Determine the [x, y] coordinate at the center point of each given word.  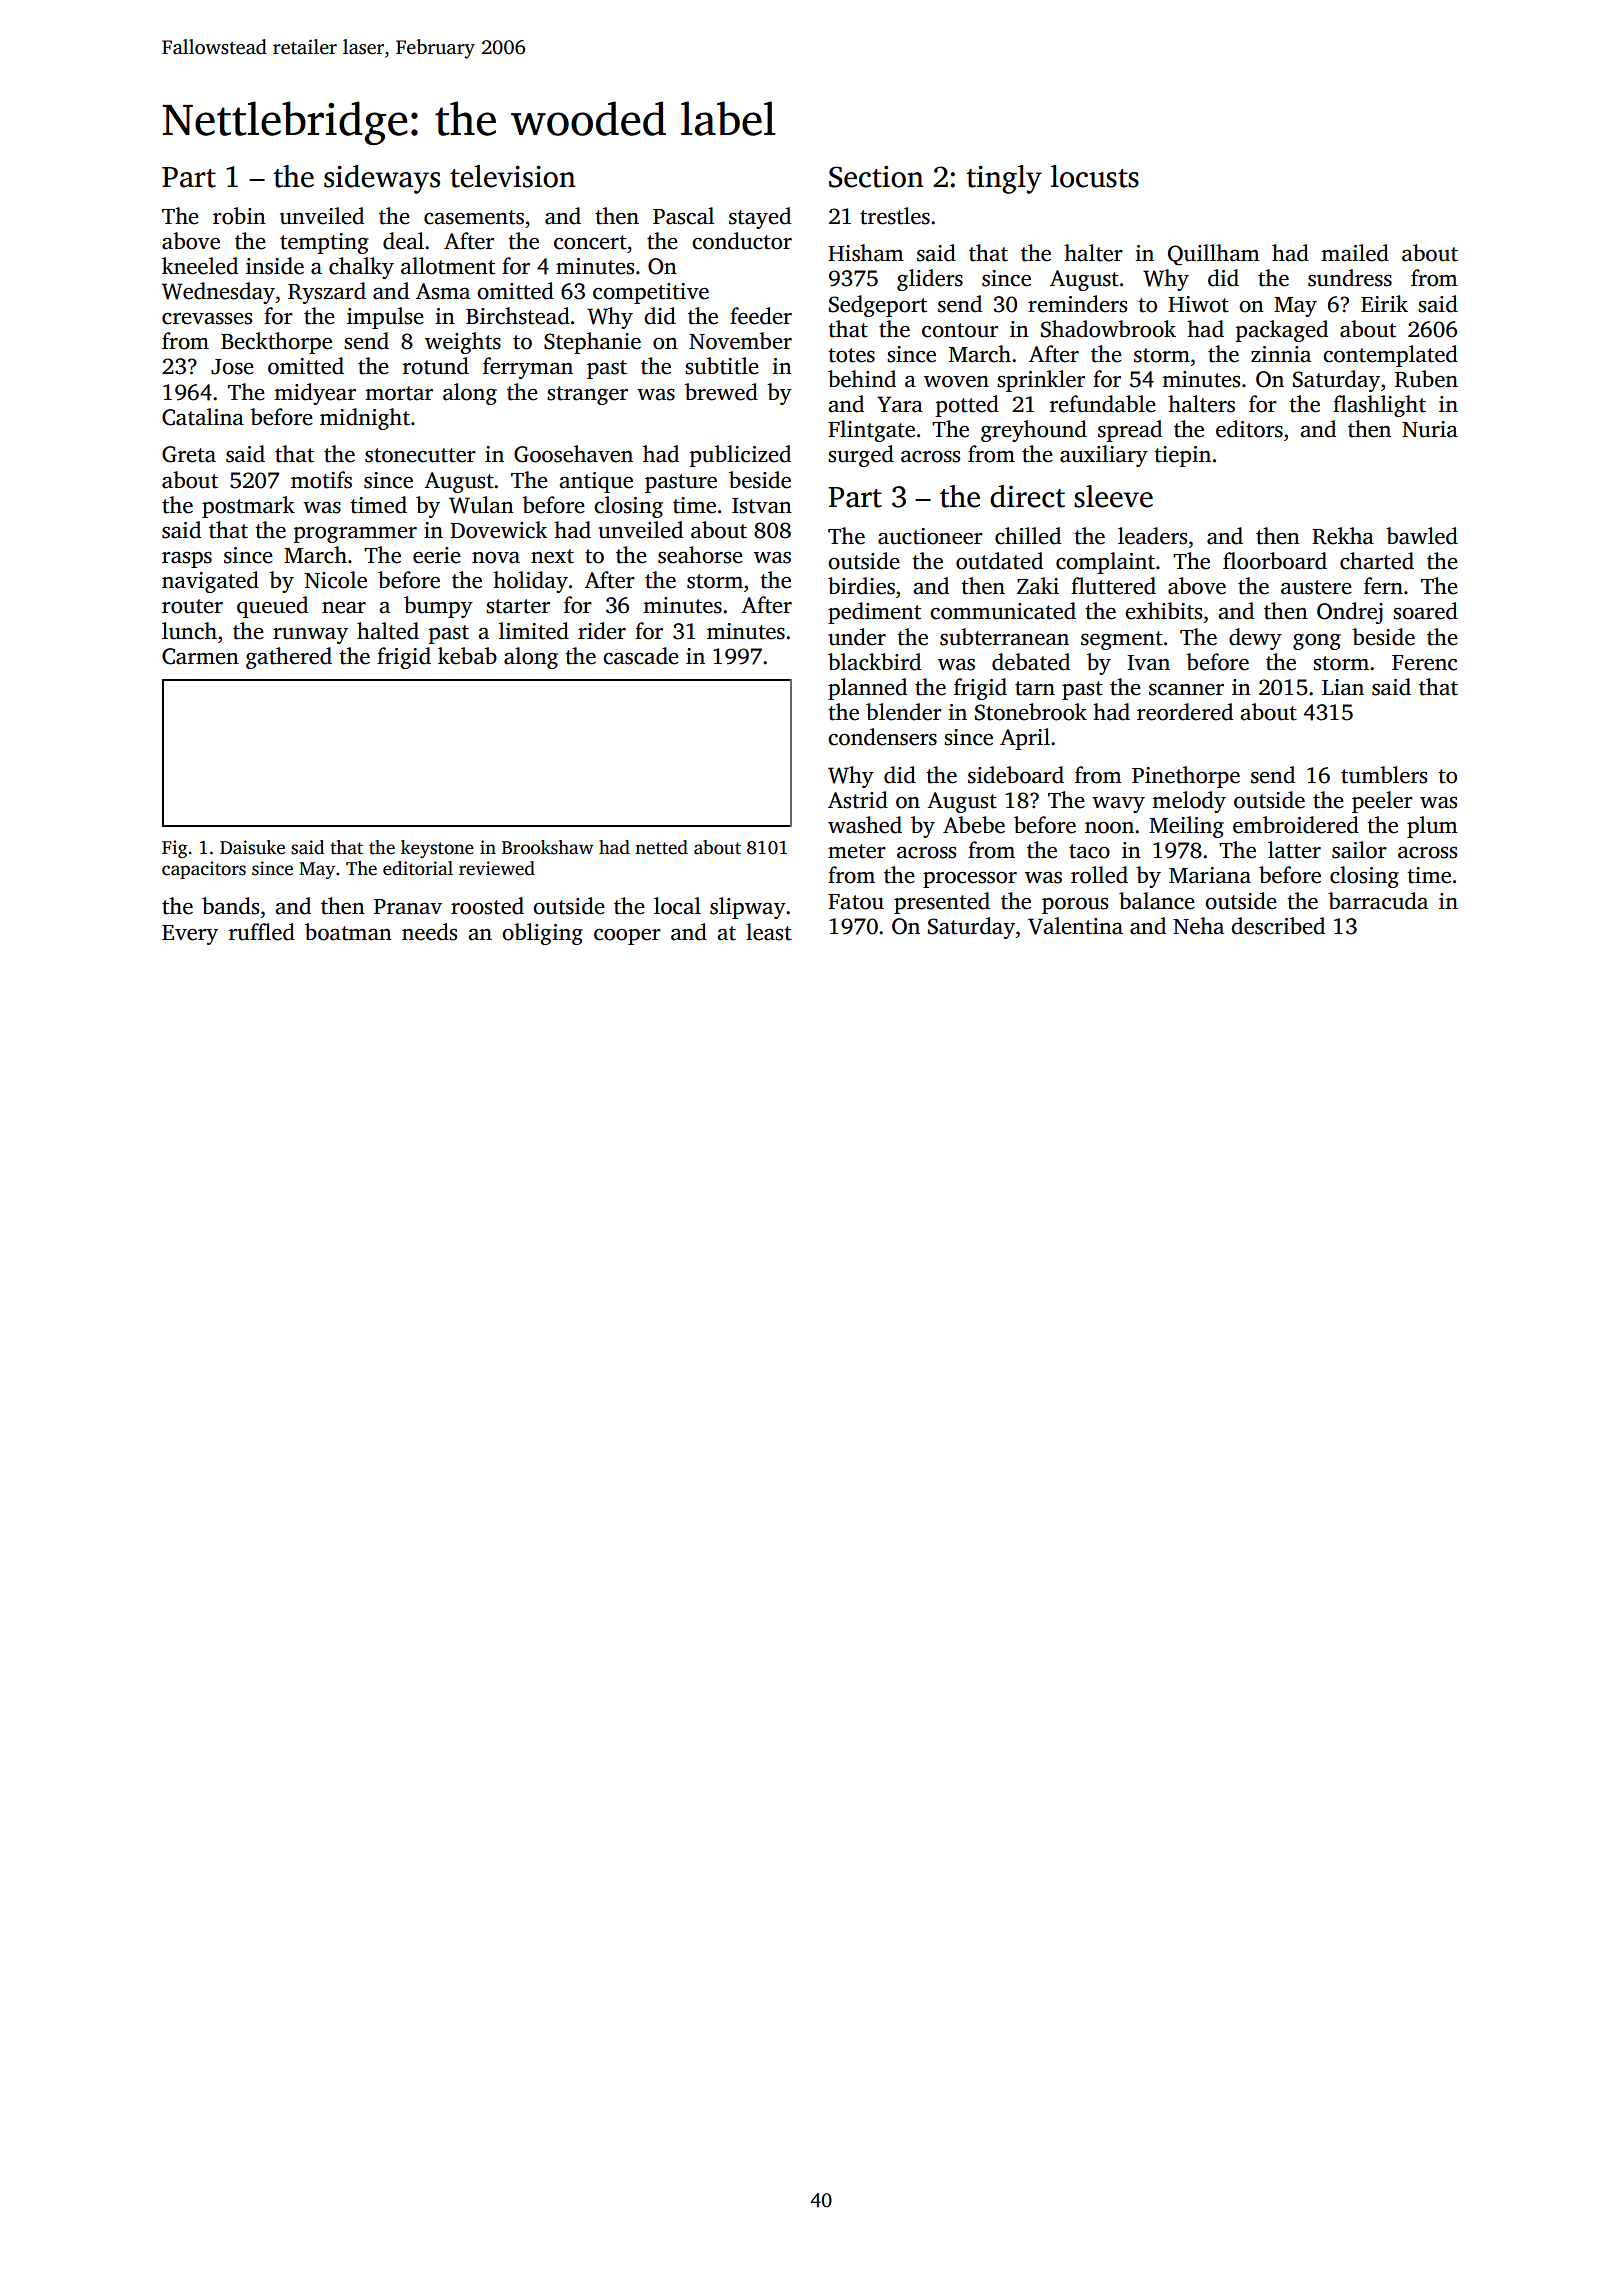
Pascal [683, 216]
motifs [321, 480]
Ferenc [1424, 663]
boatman [348, 932]
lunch [189, 631]
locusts [1095, 176]
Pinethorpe [1186, 777]
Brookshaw [547, 847]
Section [876, 176]
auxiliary [1104, 456]
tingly [1004, 179]
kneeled [200, 266]
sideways [382, 179]
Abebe [974, 825]
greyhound [1034, 431]
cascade [641, 656]
